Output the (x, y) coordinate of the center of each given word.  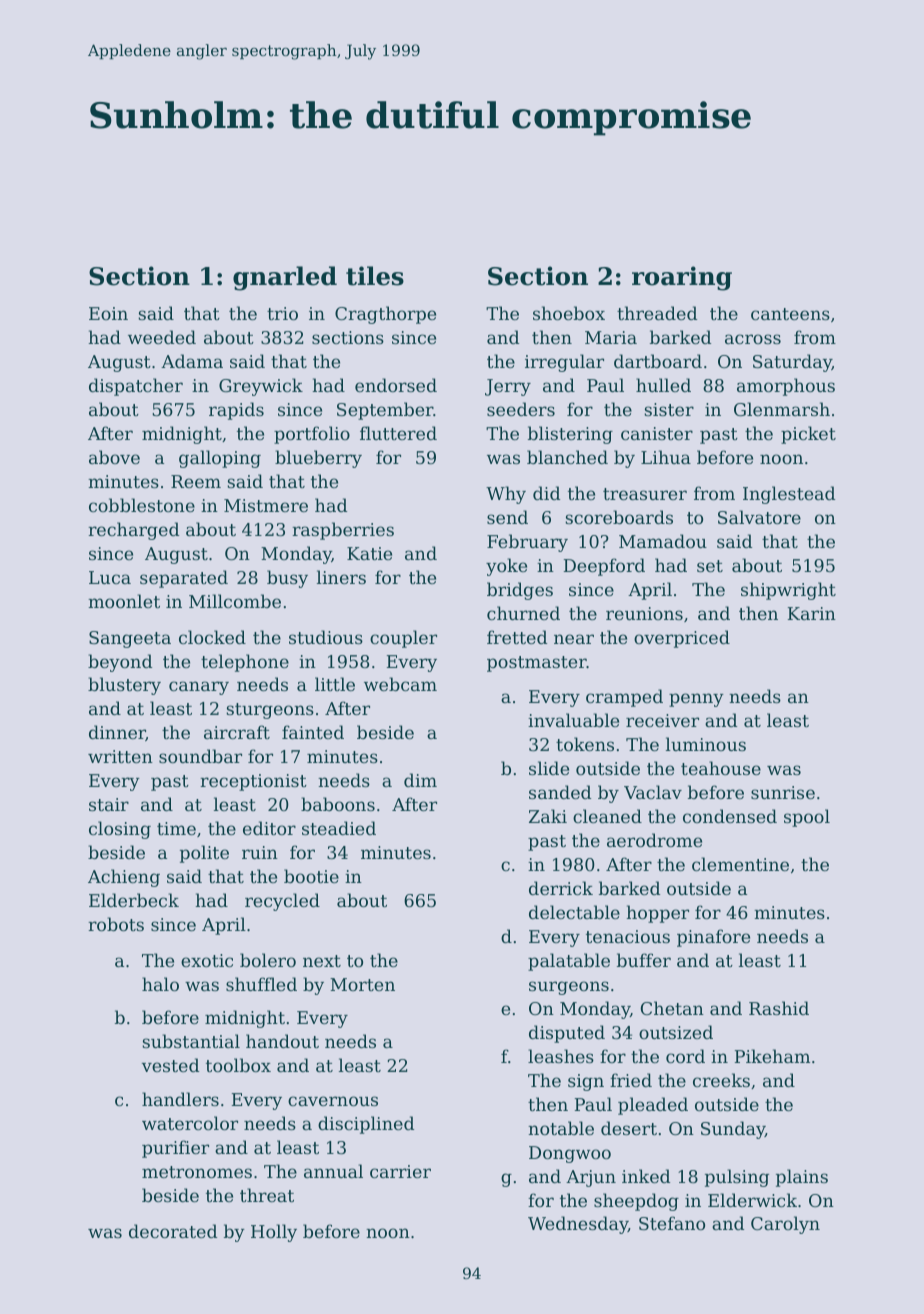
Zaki (548, 816)
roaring (682, 278)
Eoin (108, 313)
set (710, 566)
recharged (133, 531)
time (176, 828)
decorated (173, 1231)
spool (807, 818)
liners (341, 577)
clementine (740, 864)
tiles (375, 276)
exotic (207, 960)
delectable (574, 912)
